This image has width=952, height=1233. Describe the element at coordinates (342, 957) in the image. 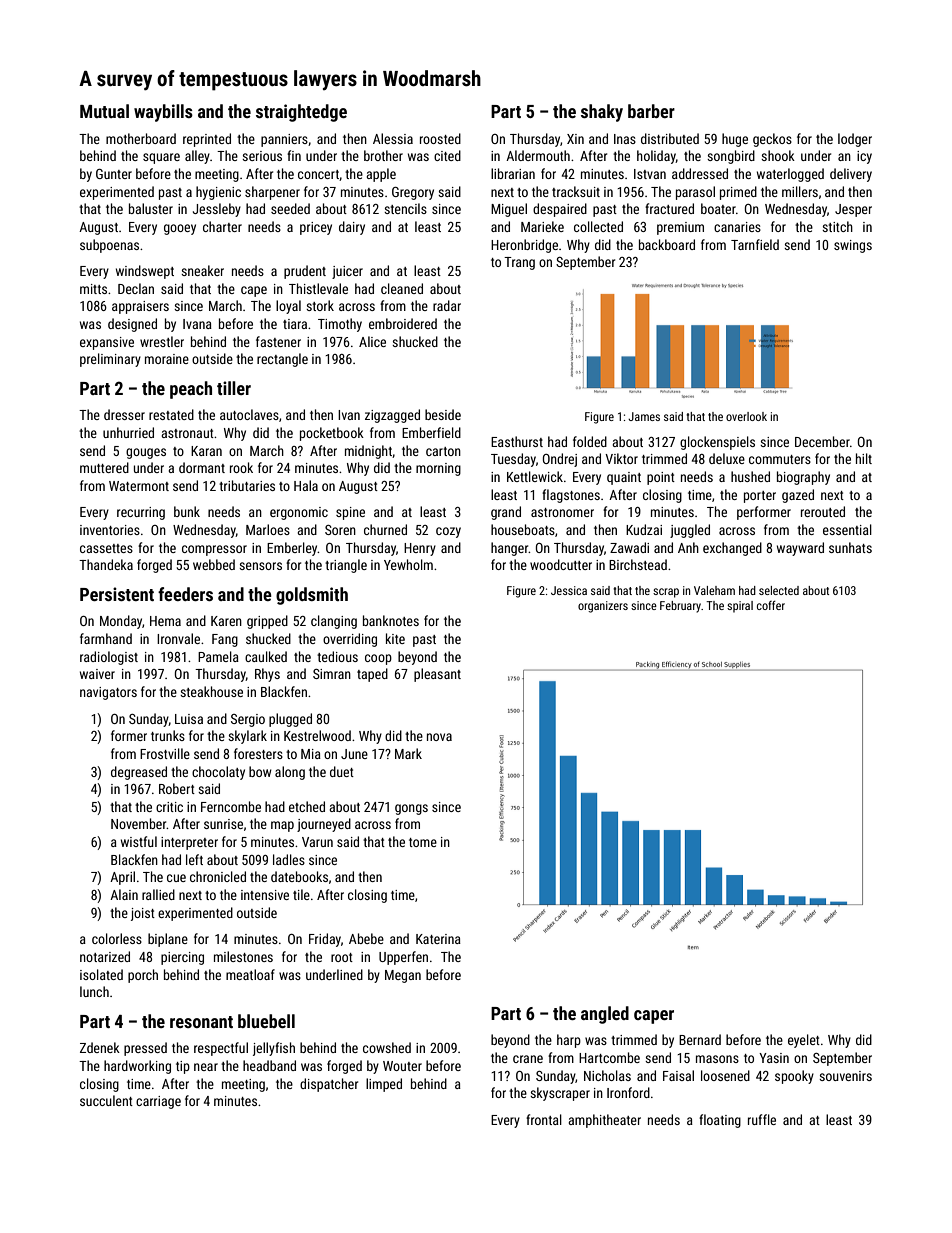

I see `root` at that location.
